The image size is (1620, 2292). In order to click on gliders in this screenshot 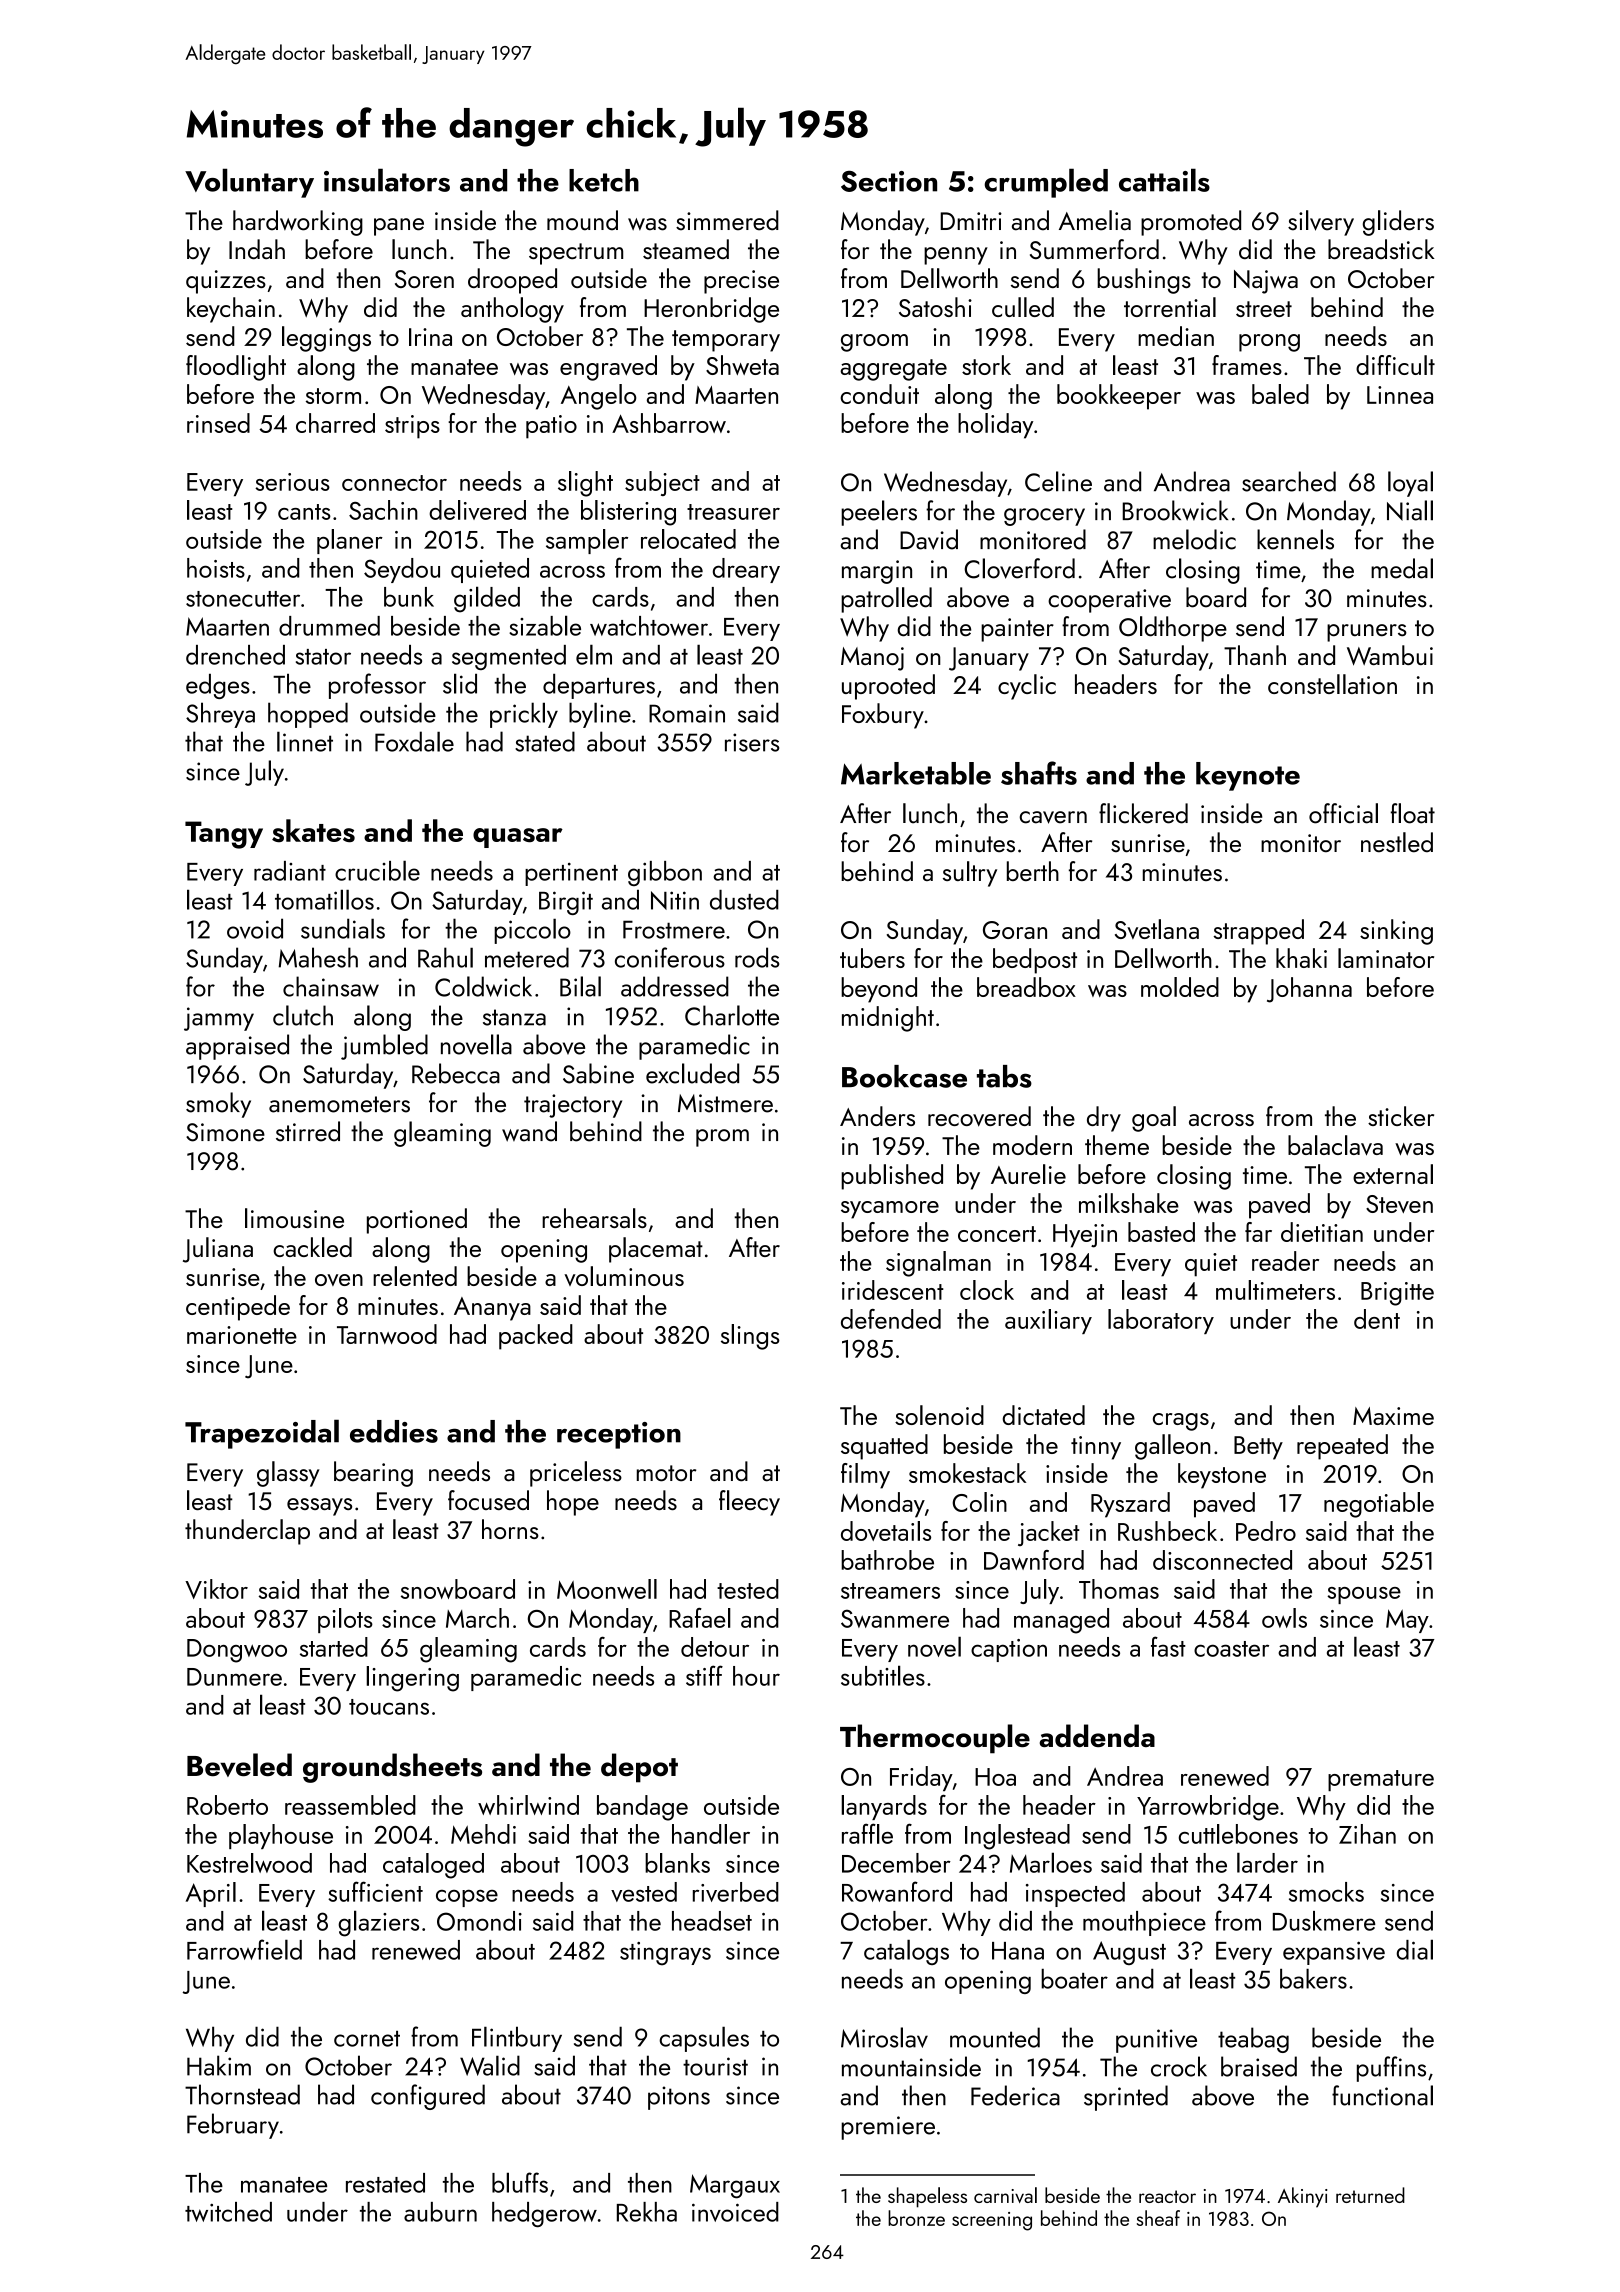, I will do `click(1398, 223)`.
